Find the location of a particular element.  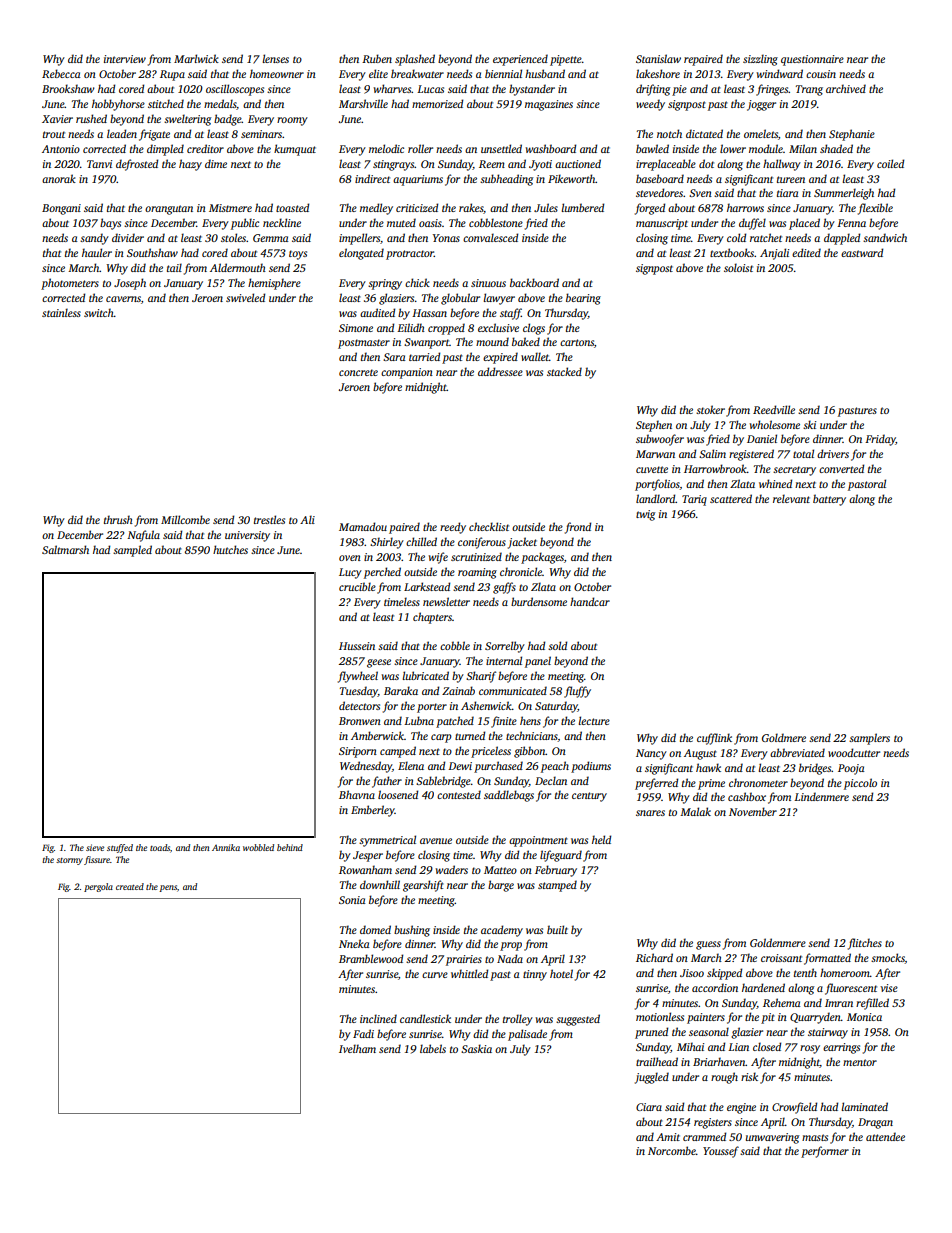

sampled is located at coordinates (132, 551).
